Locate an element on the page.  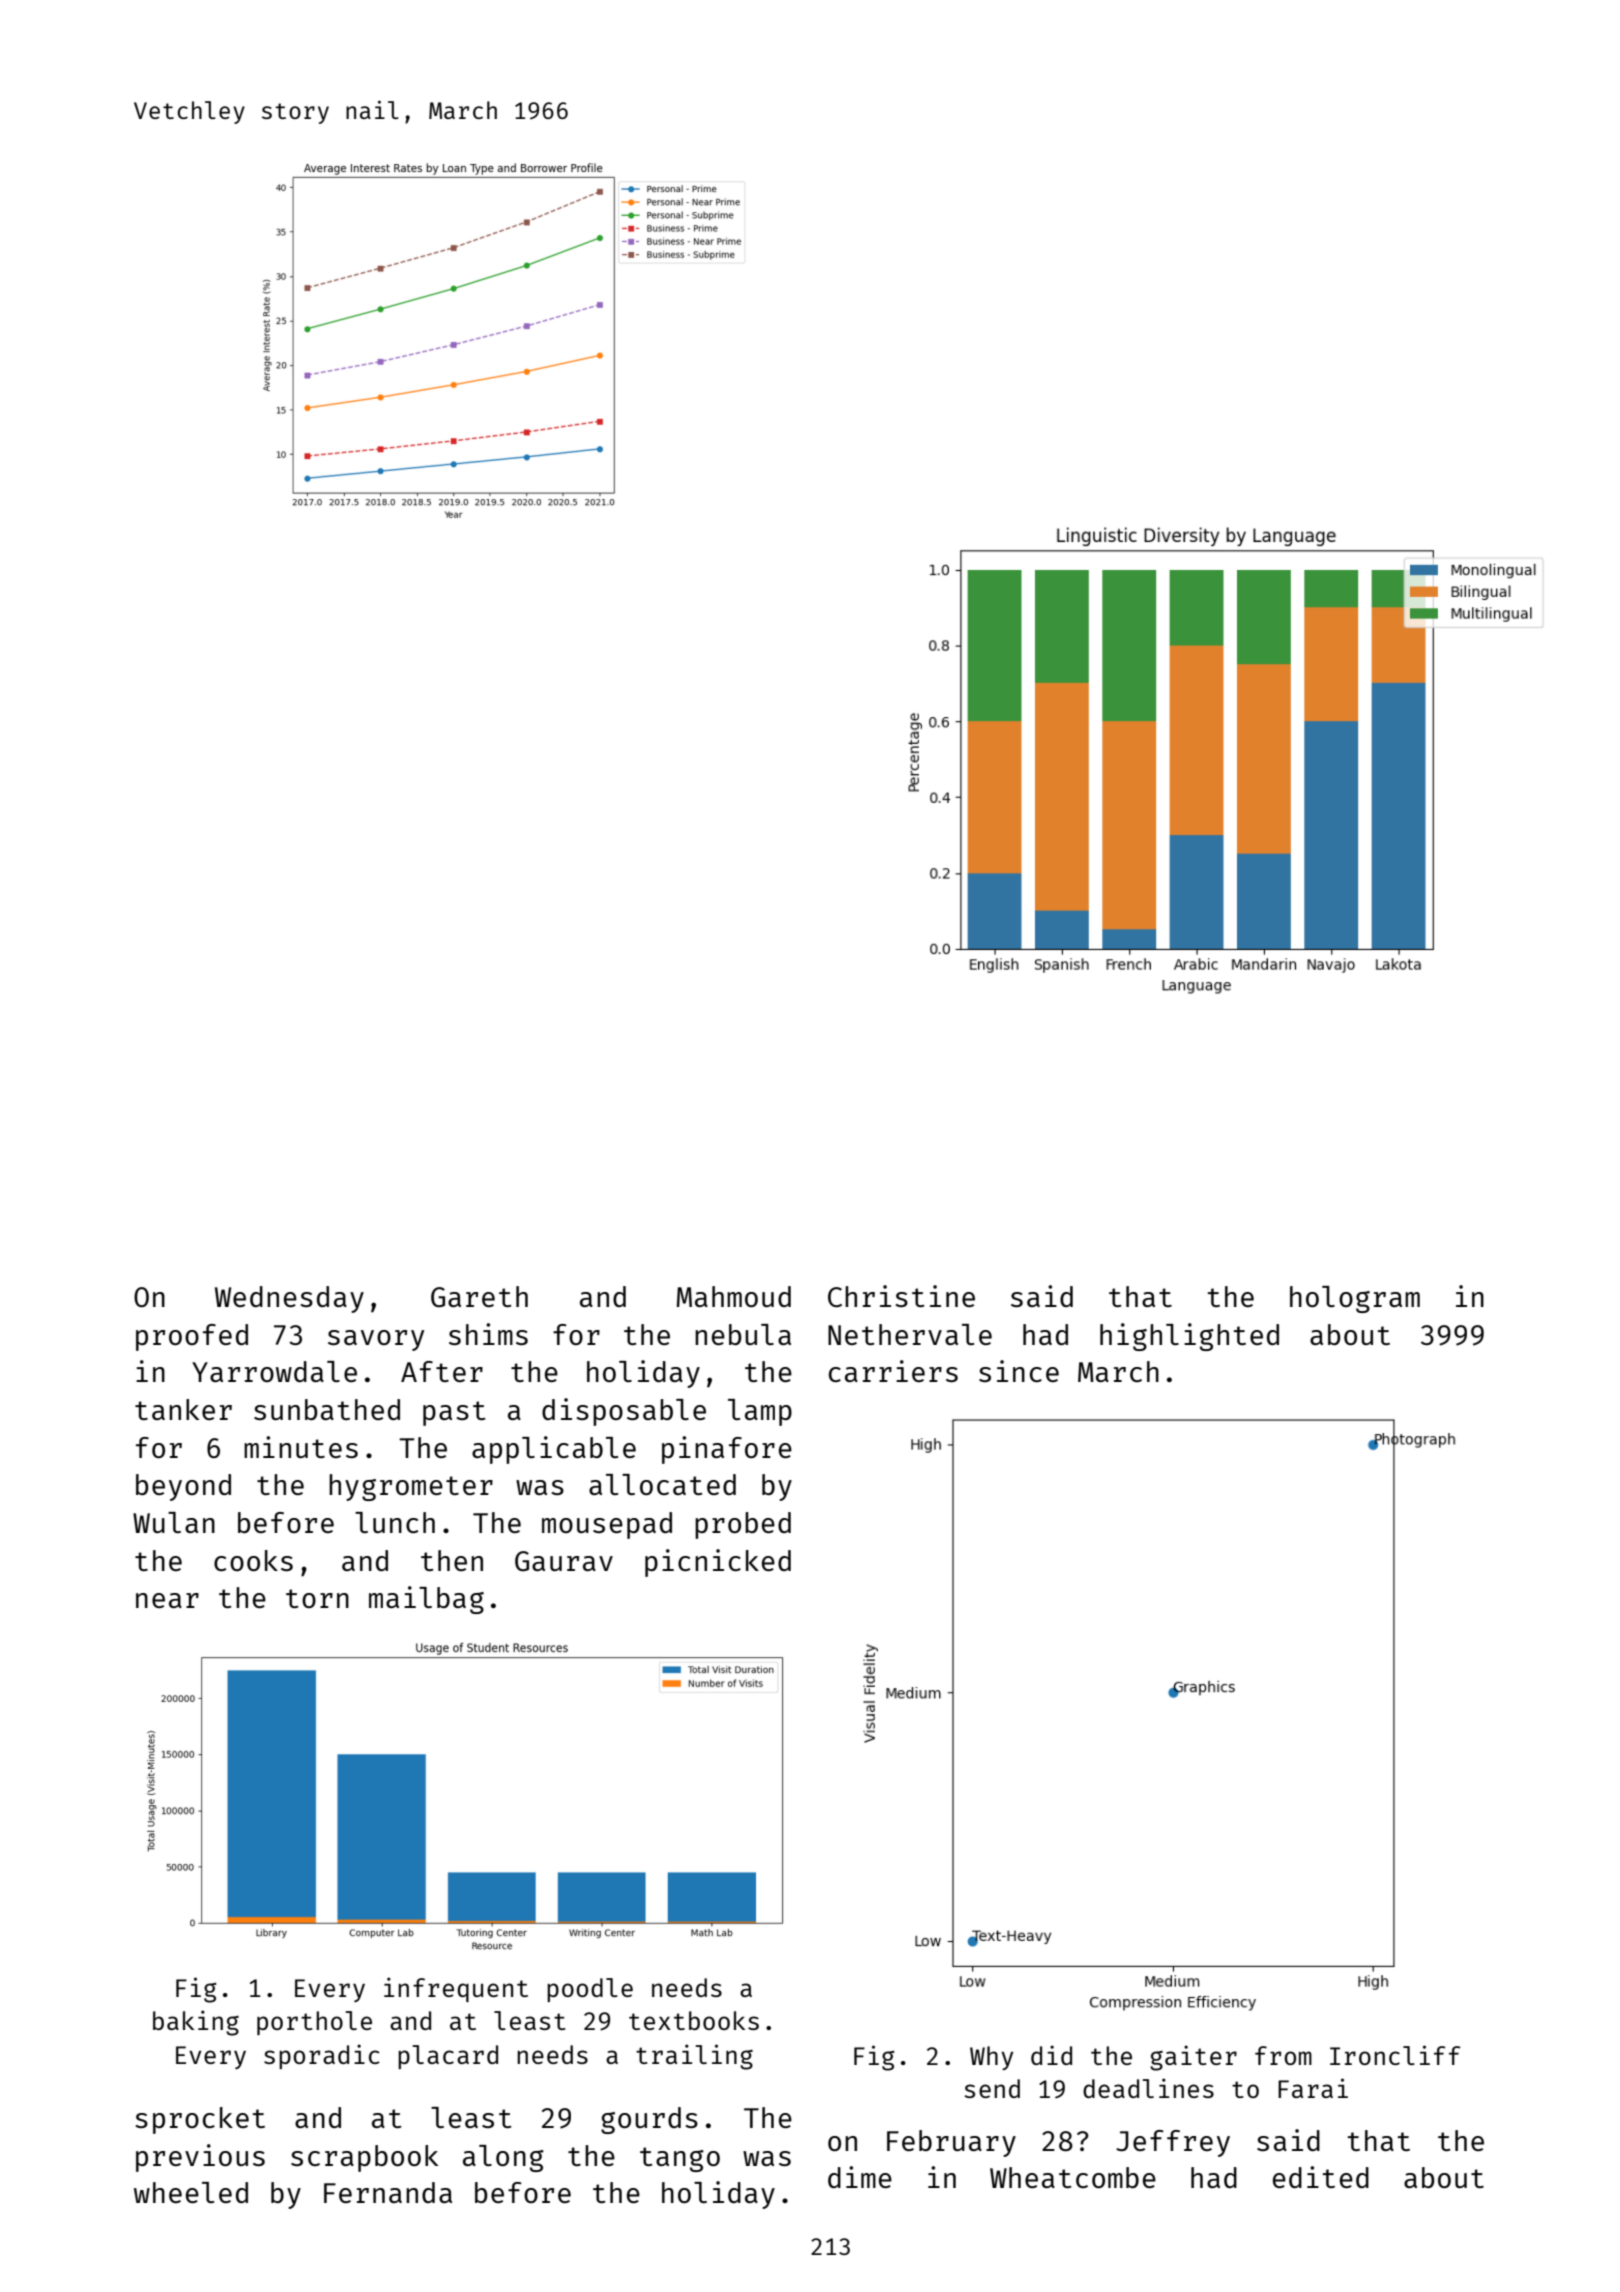
hologram is located at coordinates (1355, 1299).
